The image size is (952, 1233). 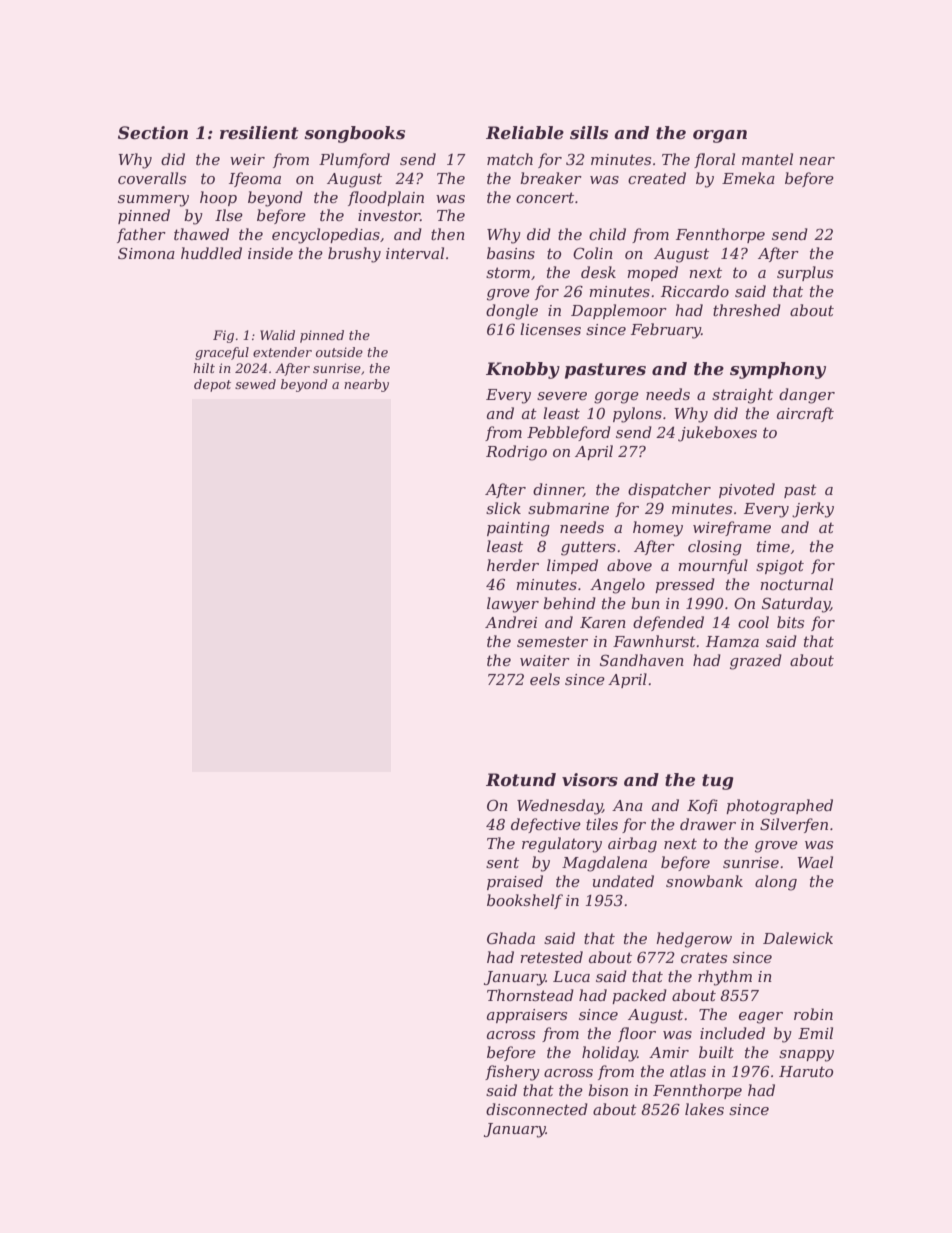 I want to click on Emeka, so click(x=748, y=178).
